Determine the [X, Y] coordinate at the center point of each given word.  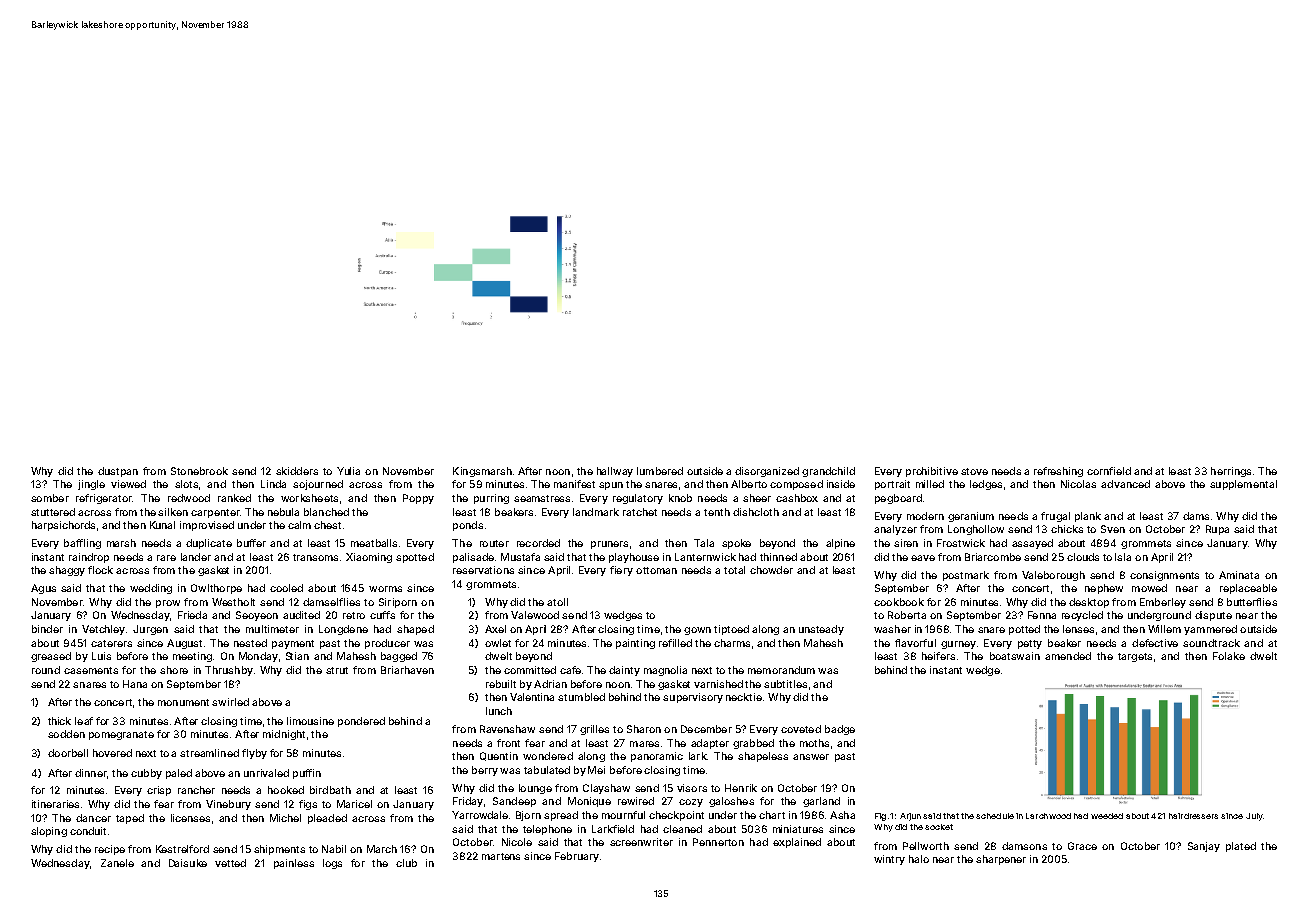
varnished [718, 684]
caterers [111, 643]
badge [840, 730]
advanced [1125, 484]
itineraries [55, 804]
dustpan [118, 472]
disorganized [767, 472]
